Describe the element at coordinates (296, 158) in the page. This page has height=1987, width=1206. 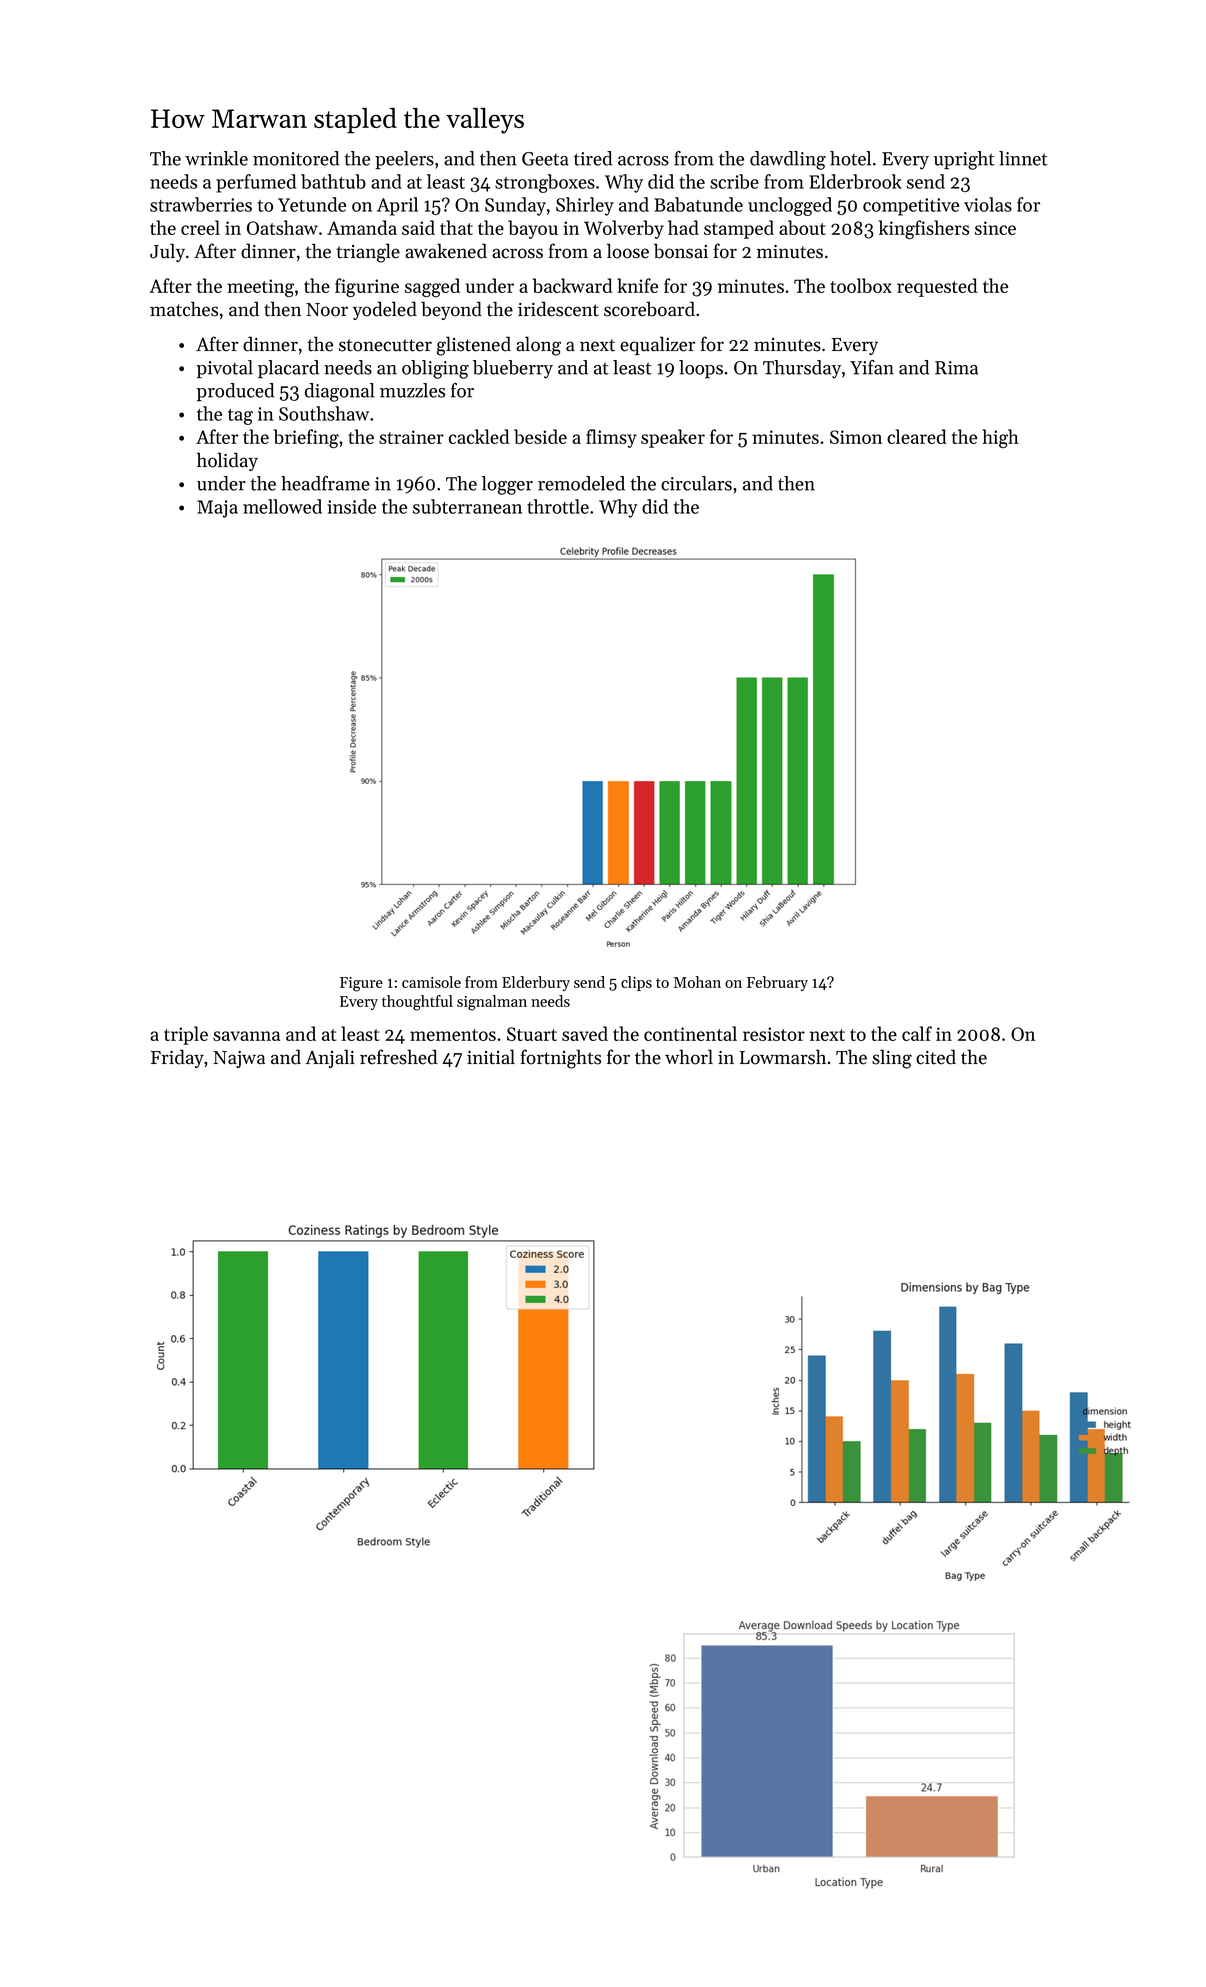
I see `monitored` at that location.
